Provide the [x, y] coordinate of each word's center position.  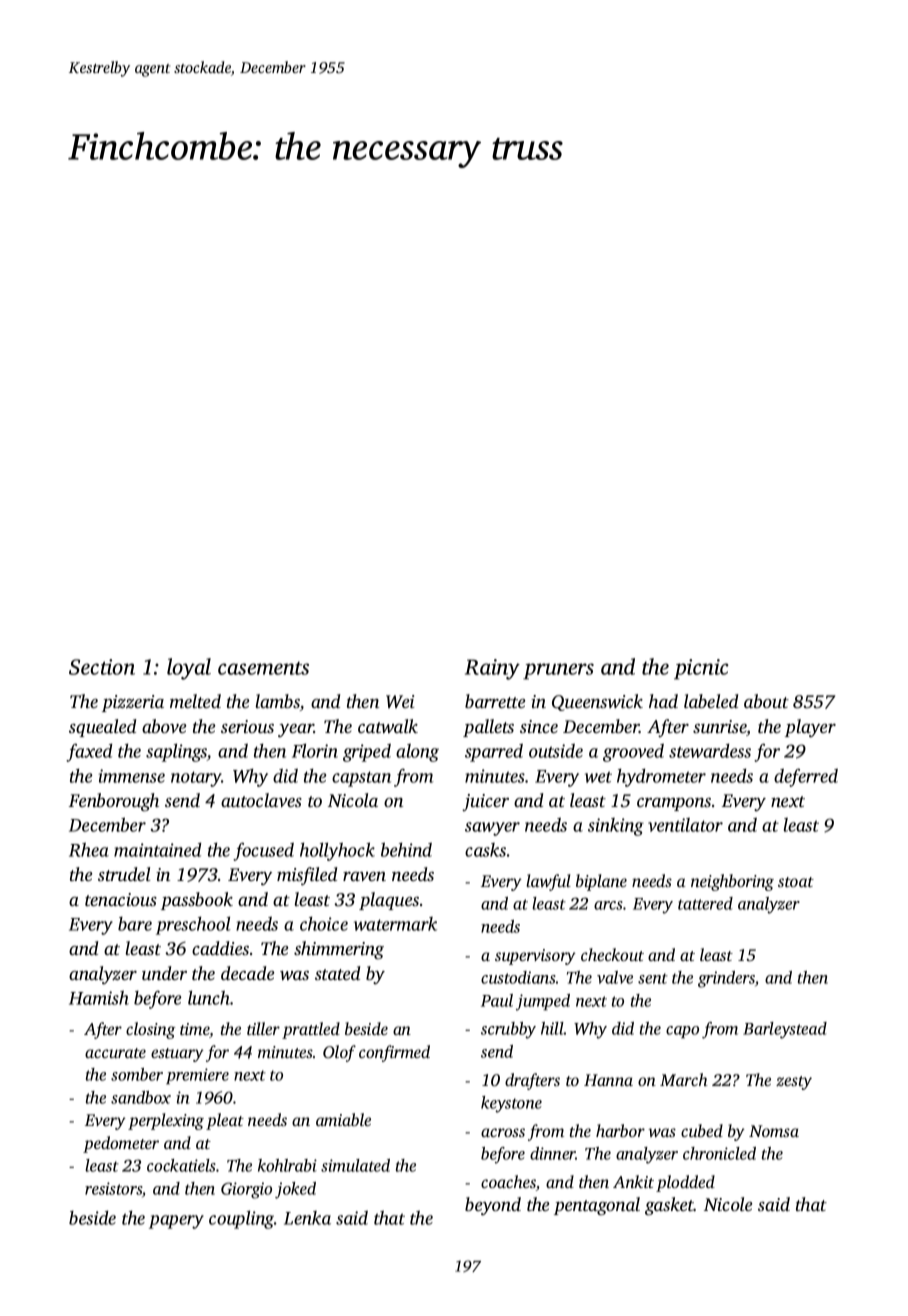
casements [263, 668]
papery [176, 1222]
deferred [806, 777]
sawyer [492, 829]
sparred [494, 753]
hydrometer [661, 777]
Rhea [89, 849]
